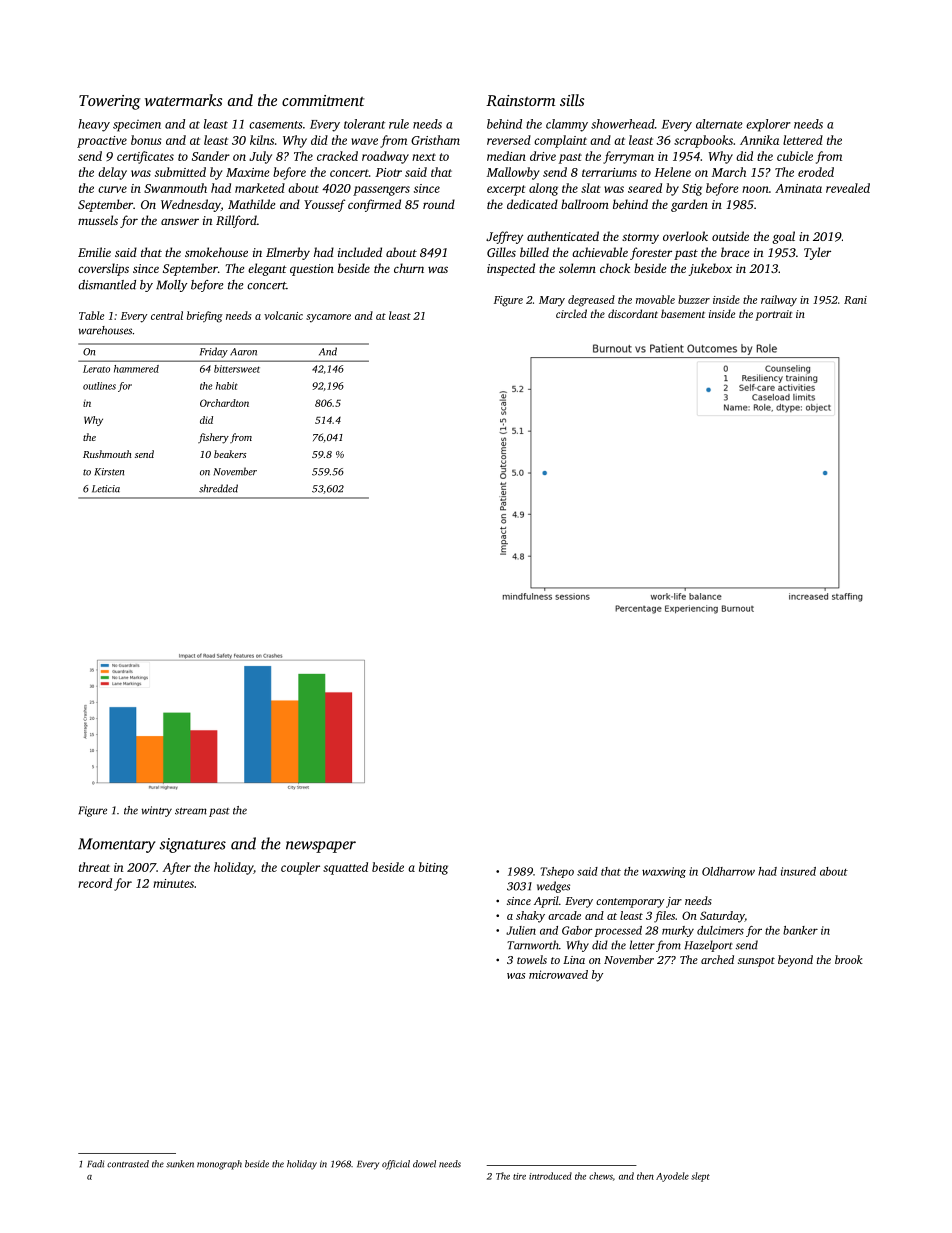 The width and height of the page is (952, 1233). Describe the element at coordinates (145, 157) in the page. I see `certificates` at that location.
